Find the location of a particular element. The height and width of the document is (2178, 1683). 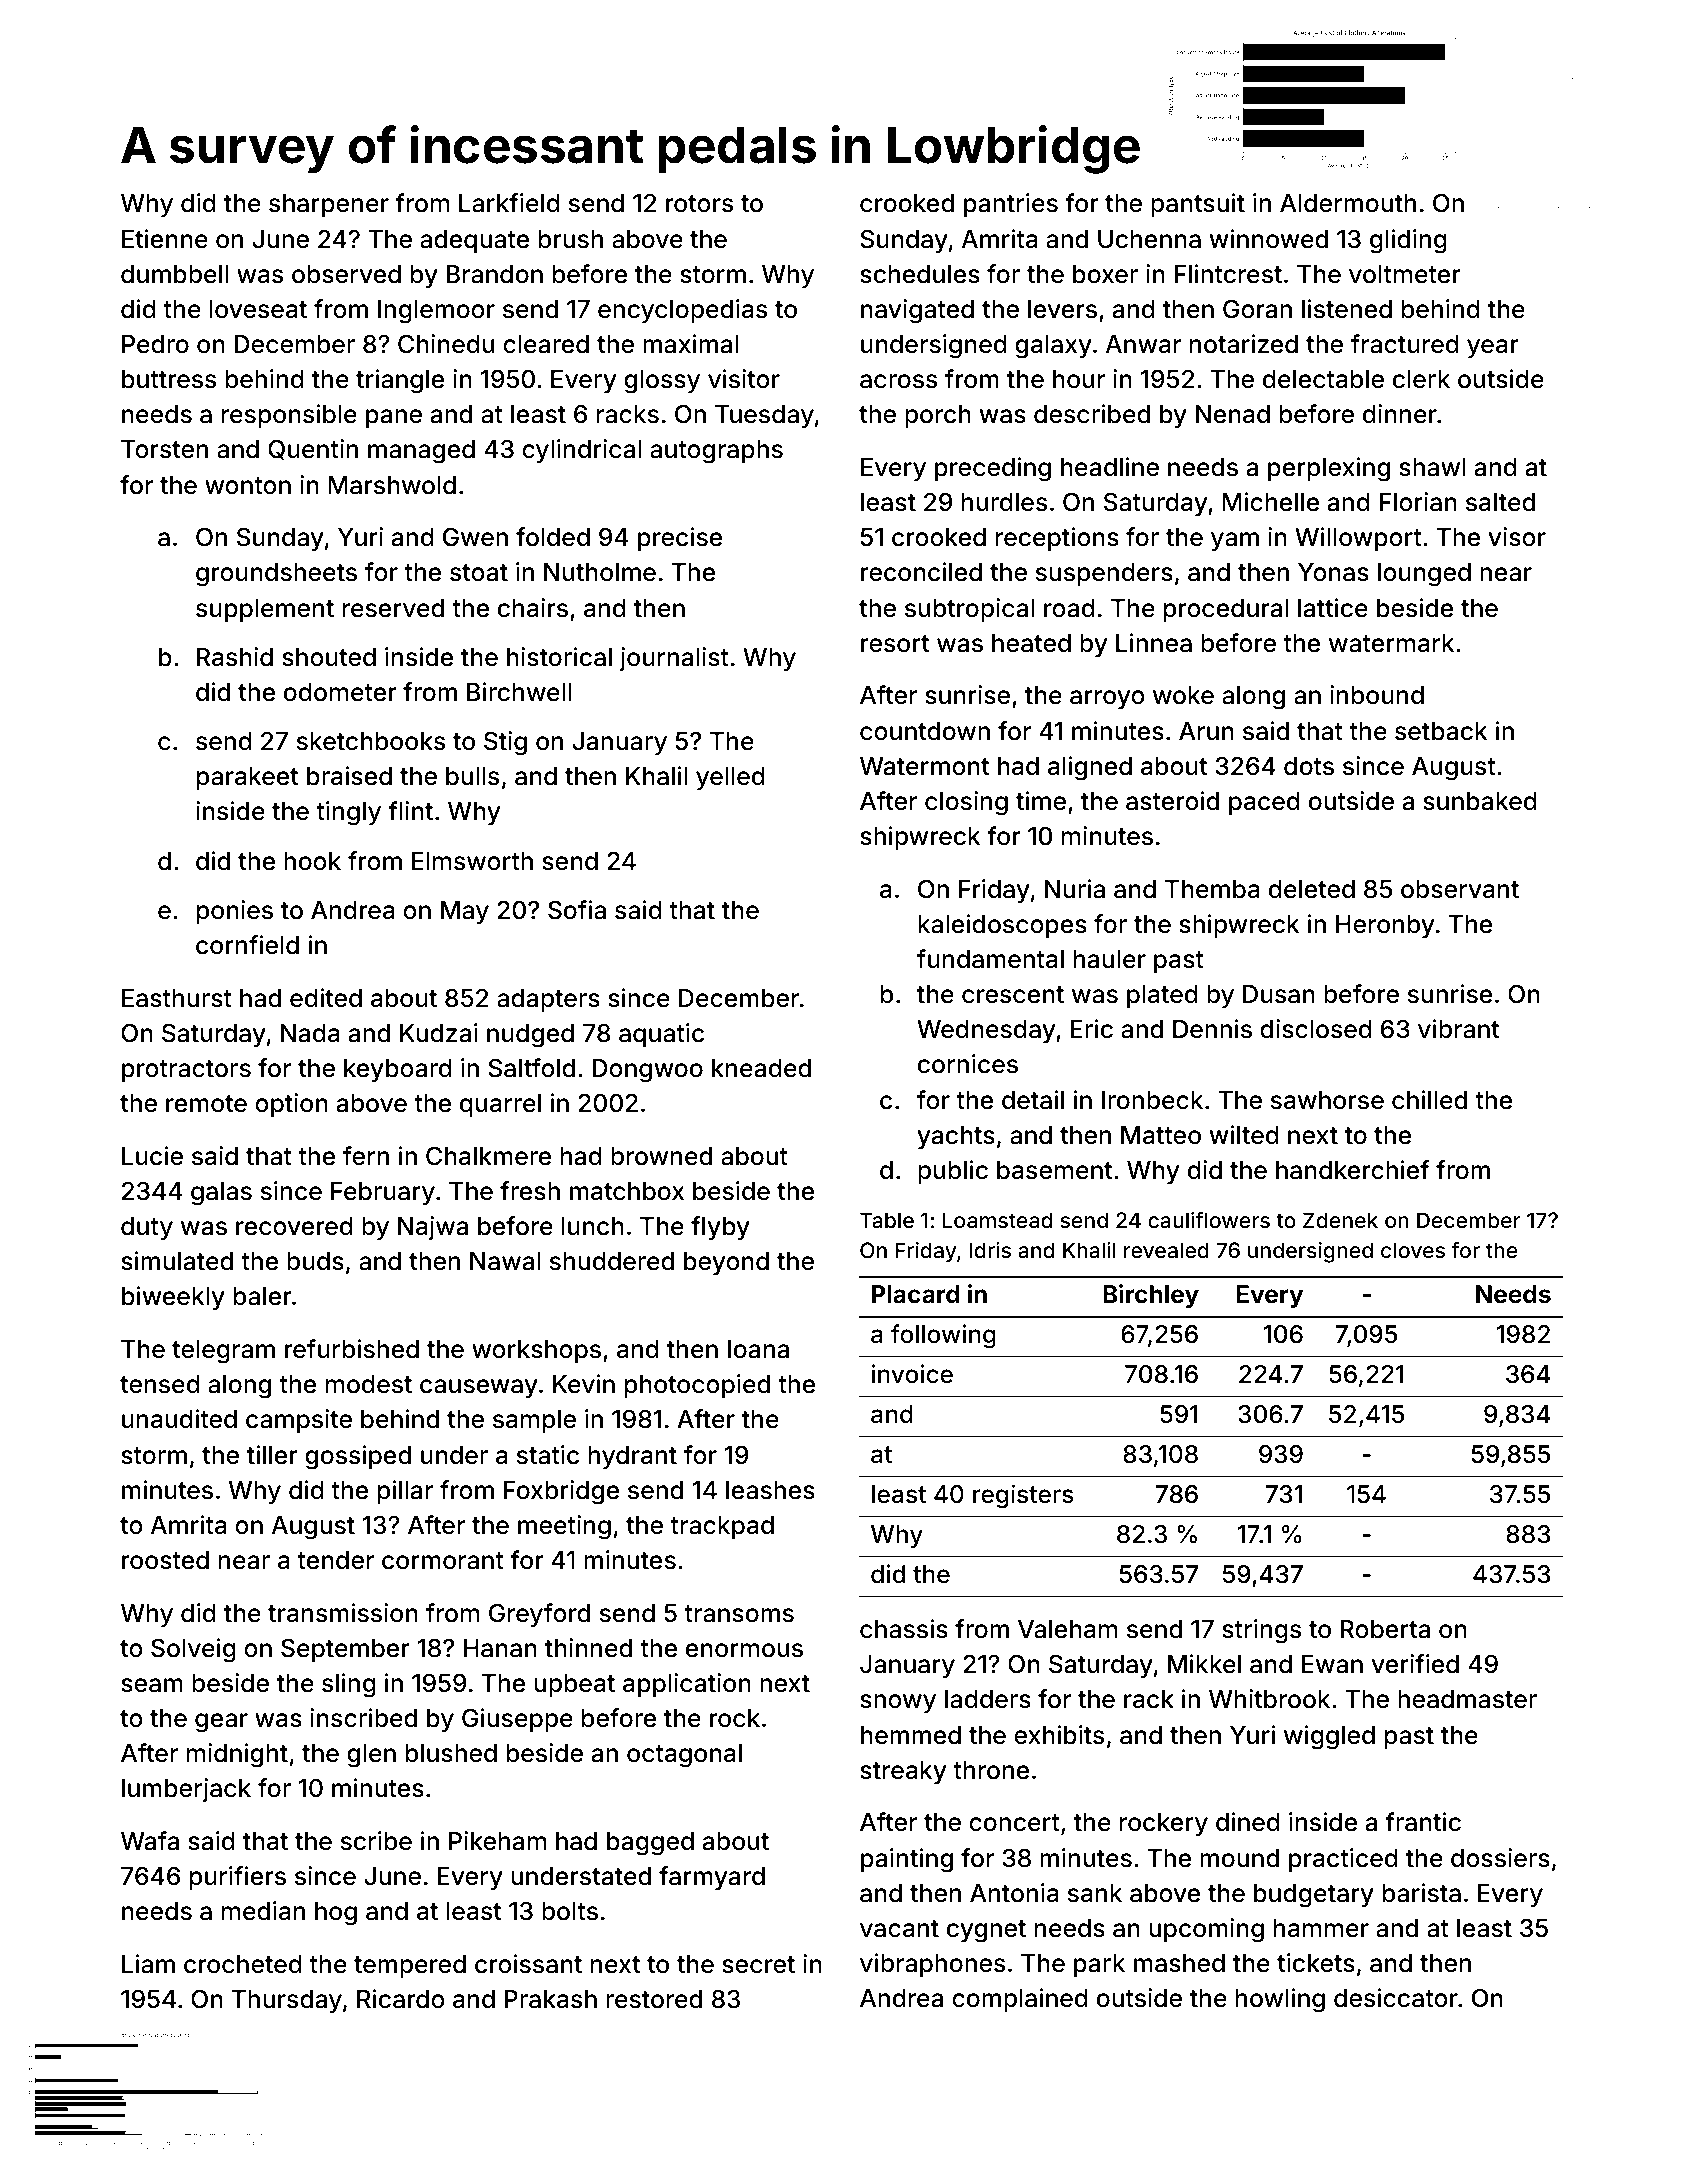

pantries is located at coordinates (1011, 205).
